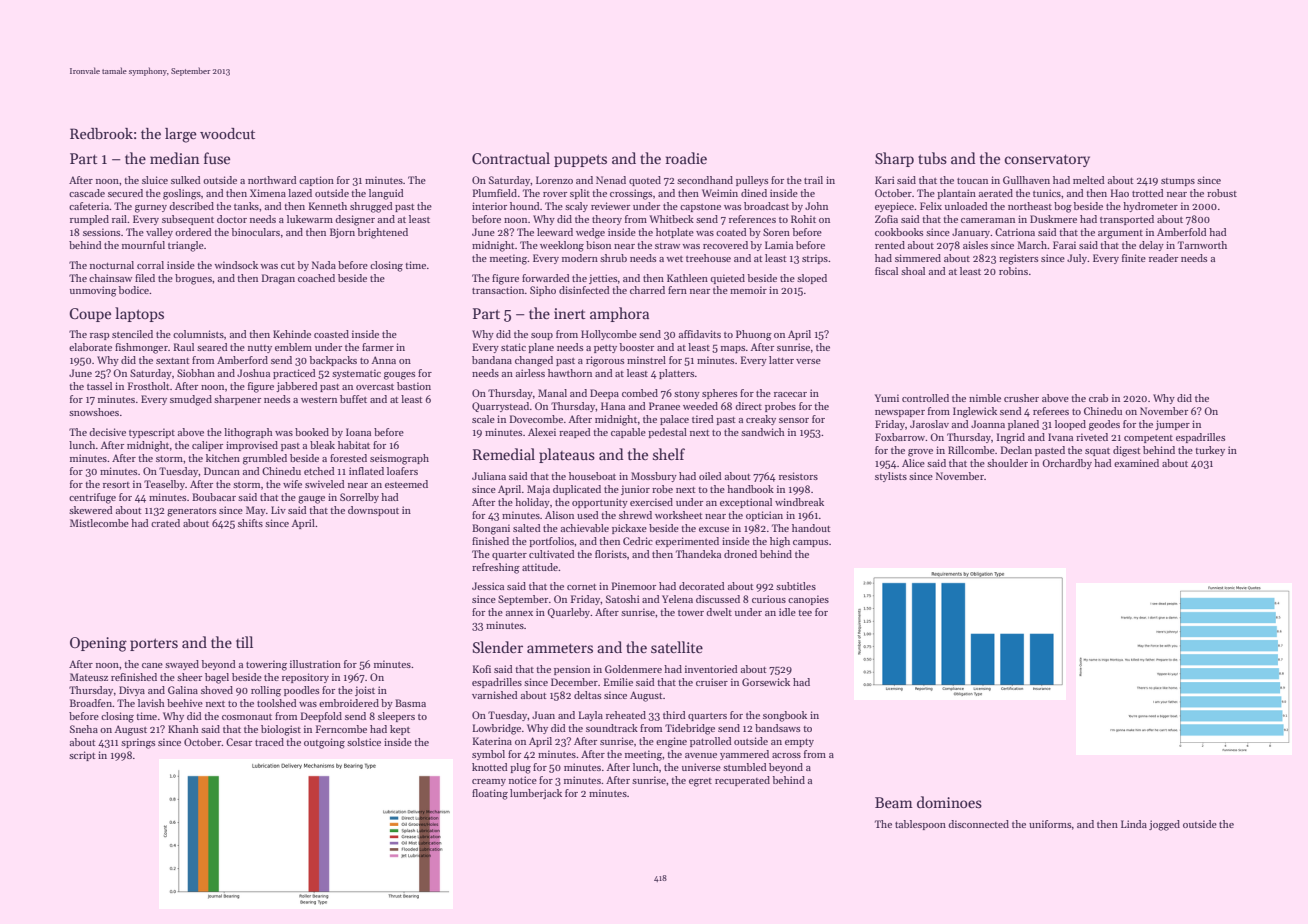  I want to click on crated, so click(165, 523).
